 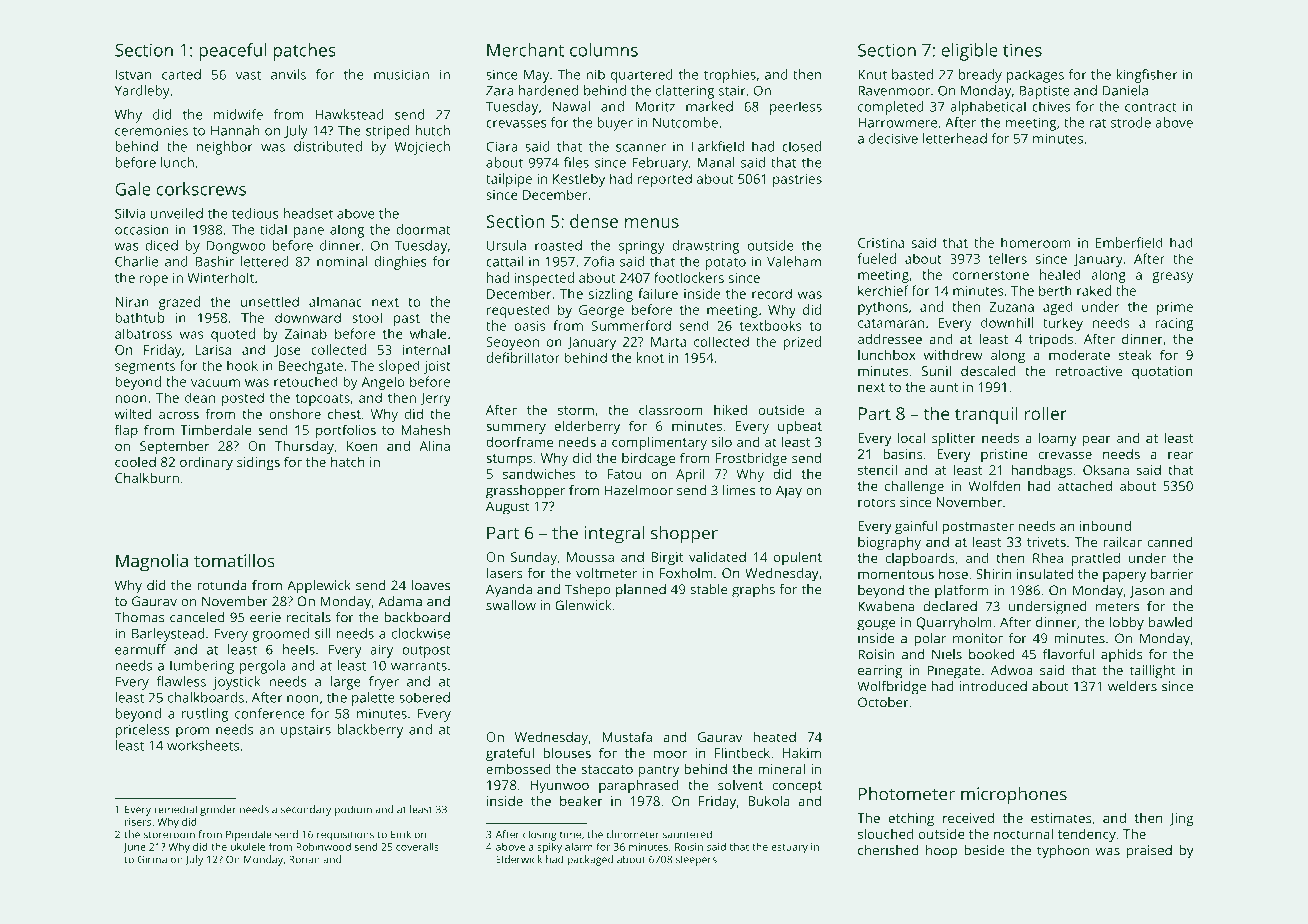 I want to click on clinometer, so click(x=633, y=834).
